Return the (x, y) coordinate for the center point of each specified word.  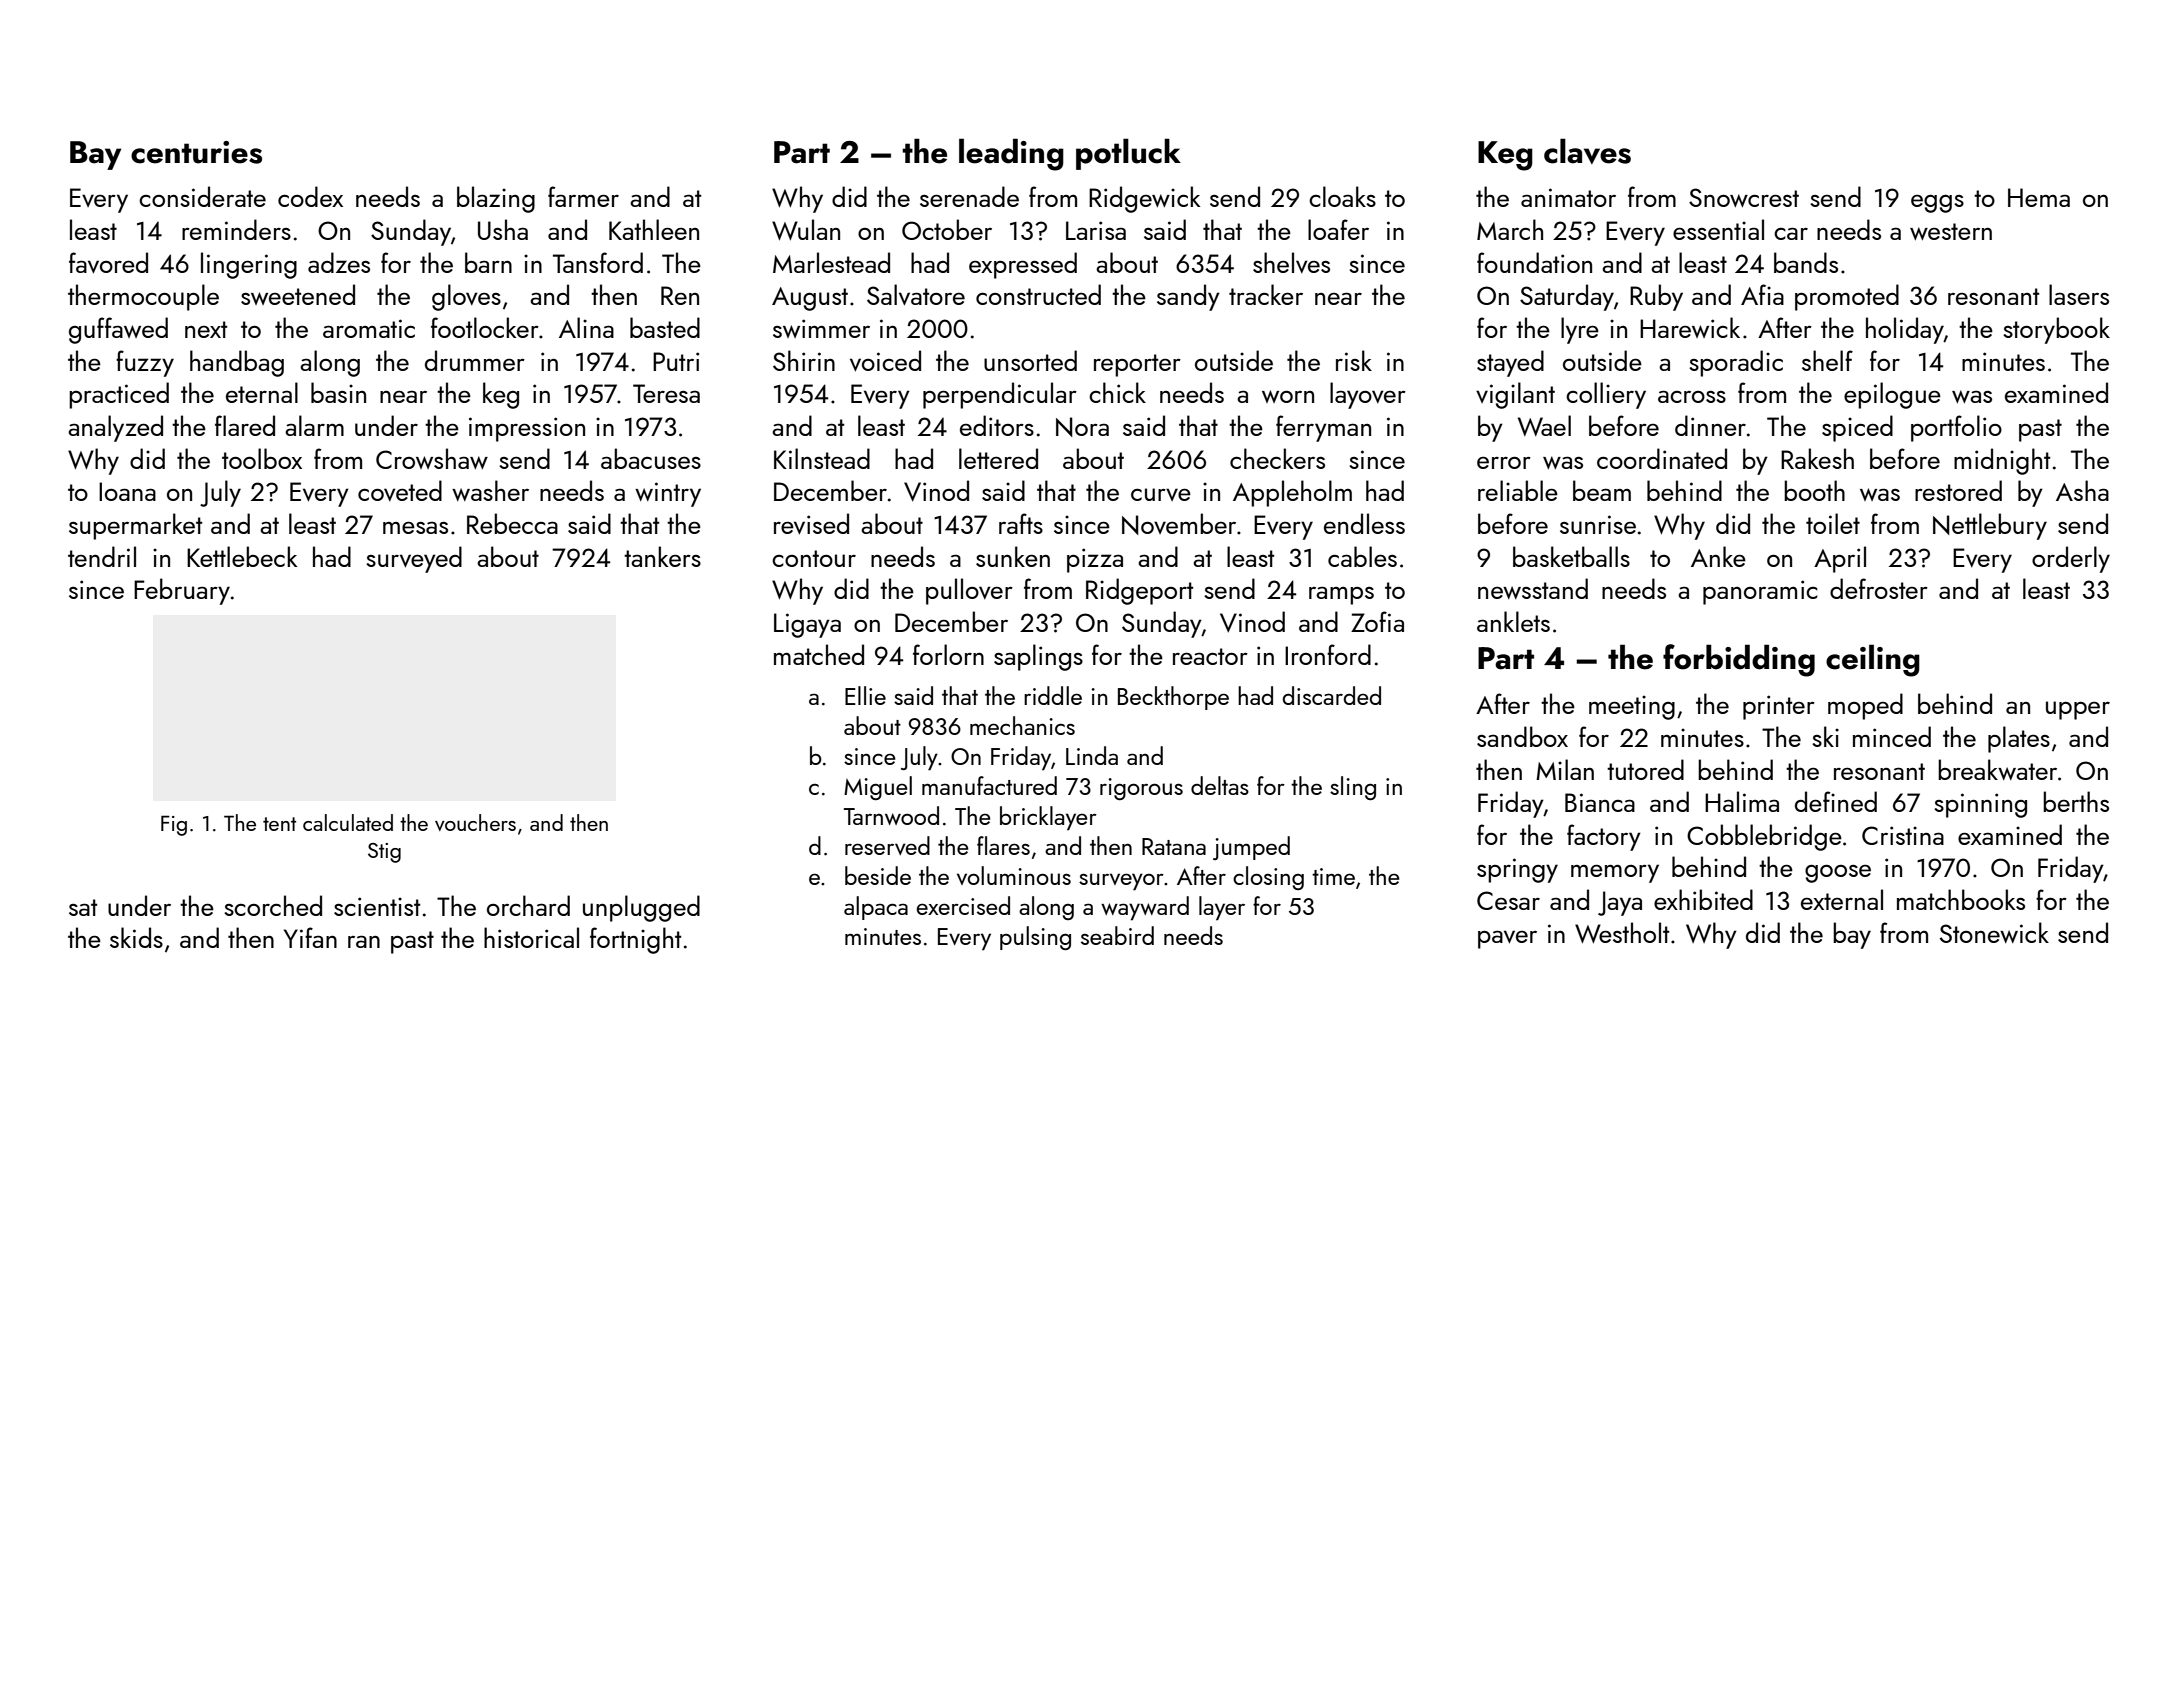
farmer (583, 196)
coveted (400, 490)
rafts (1021, 523)
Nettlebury (1990, 526)
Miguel (878, 788)
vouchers (475, 822)
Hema (2039, 197)
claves (1587, 151)
